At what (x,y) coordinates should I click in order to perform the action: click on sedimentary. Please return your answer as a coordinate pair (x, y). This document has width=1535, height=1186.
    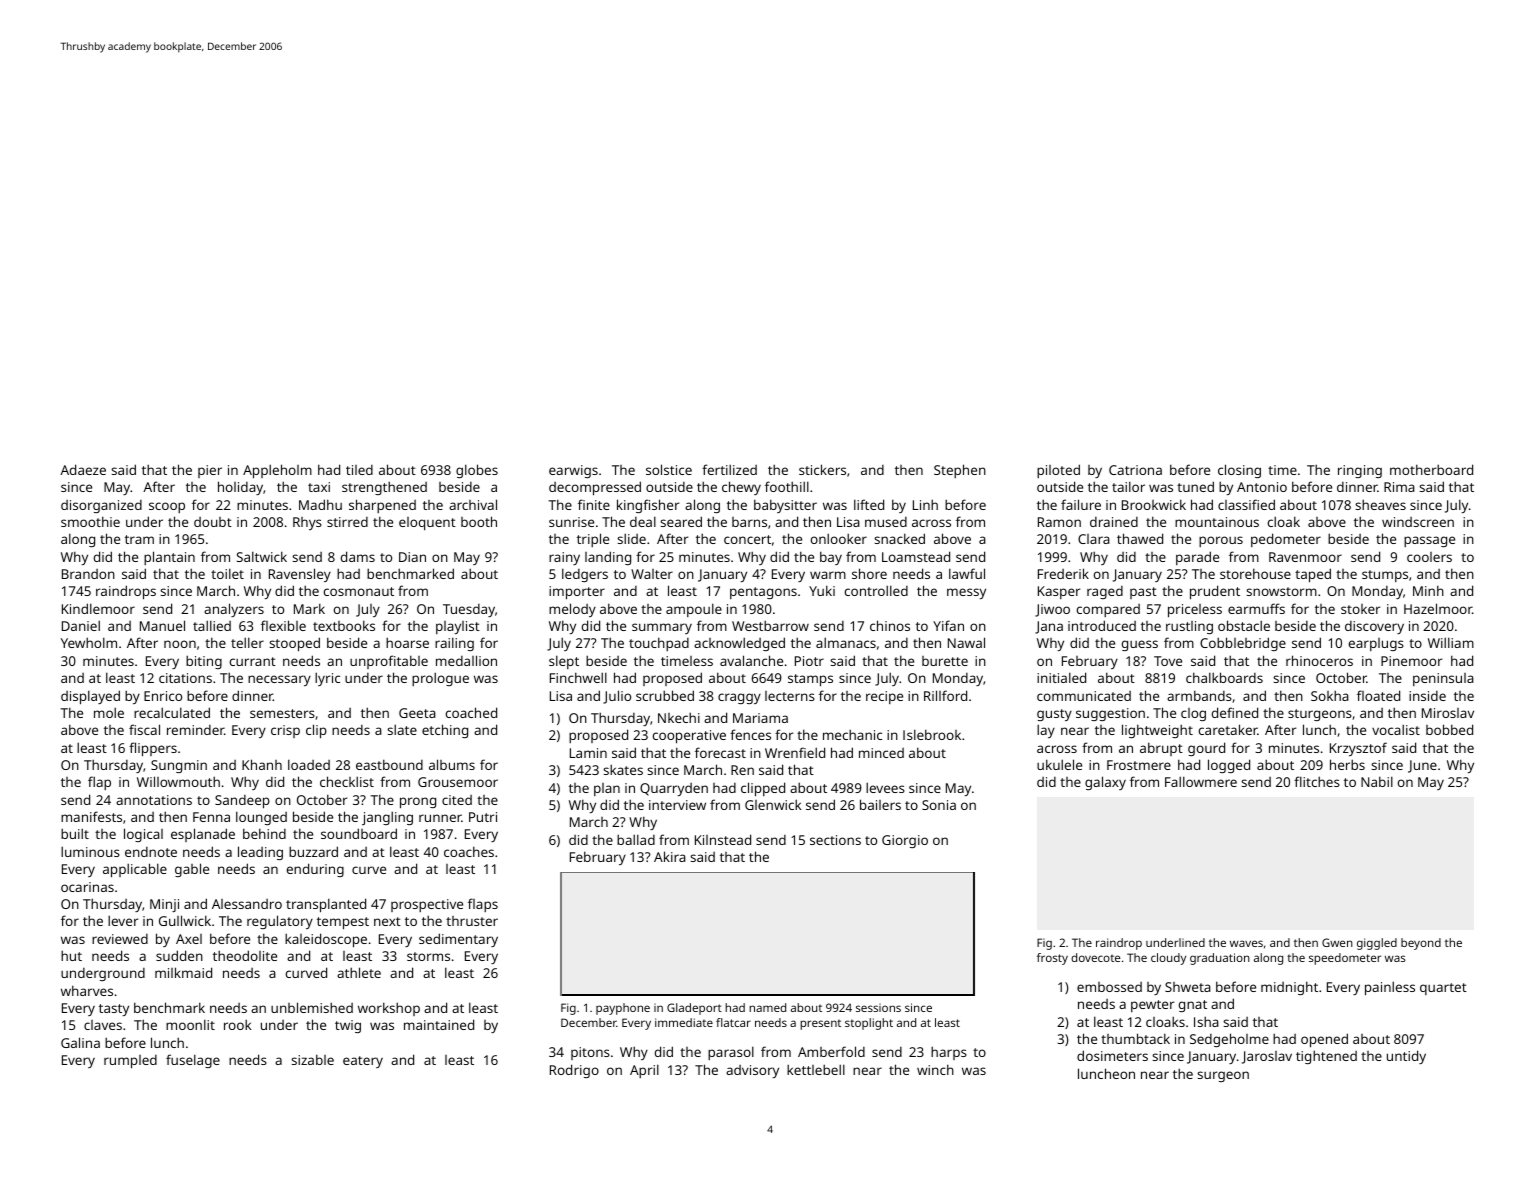
    Looking at the image, I should click on (458, 940).
